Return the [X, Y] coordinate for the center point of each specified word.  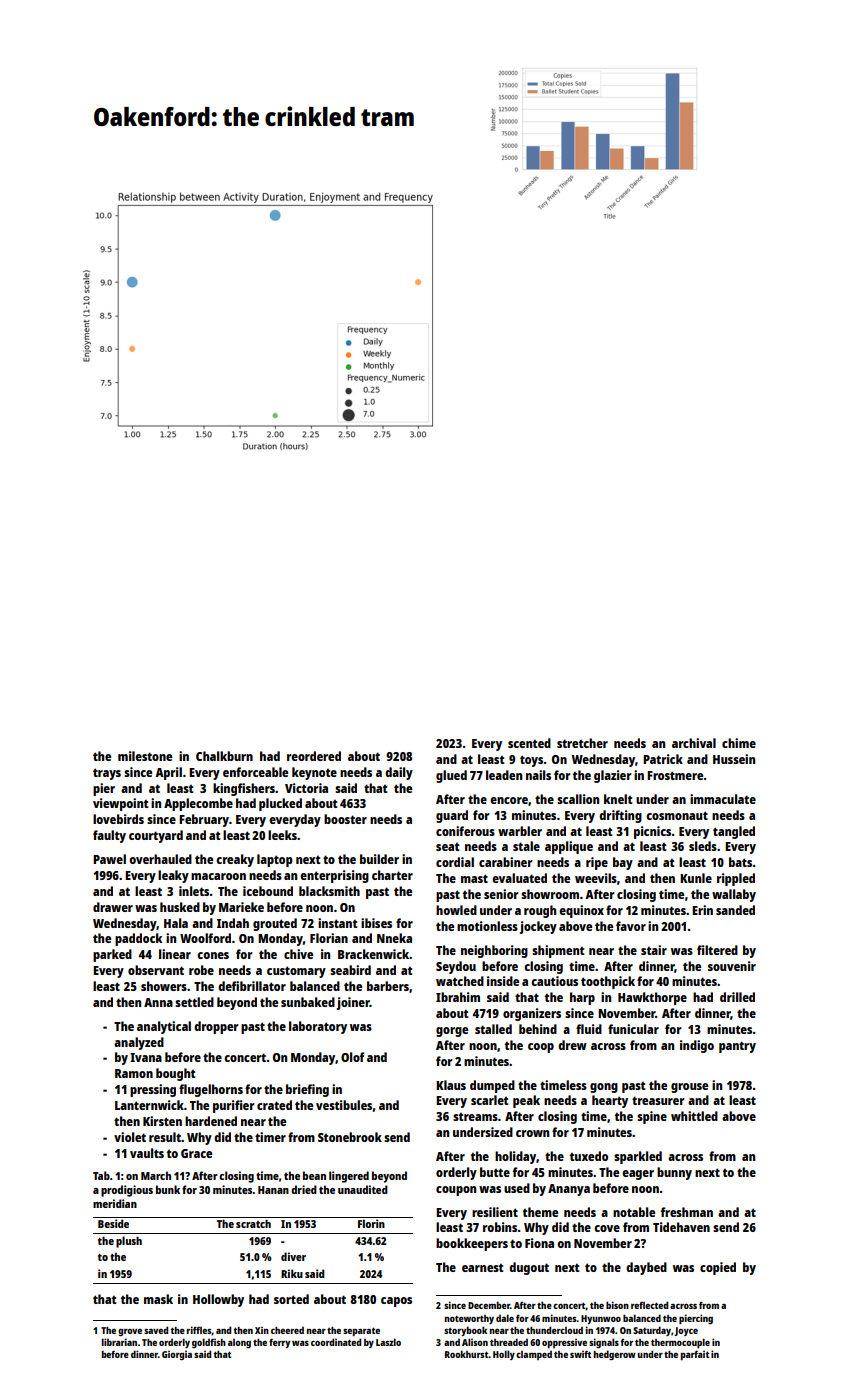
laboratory [318, 1027]
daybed [646, 1268]
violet [130, 1137]
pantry [737, 1047]
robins [500, 1227]
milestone [145, 756]
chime [739, 743]
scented [529, 743]
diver [293, 1256]
